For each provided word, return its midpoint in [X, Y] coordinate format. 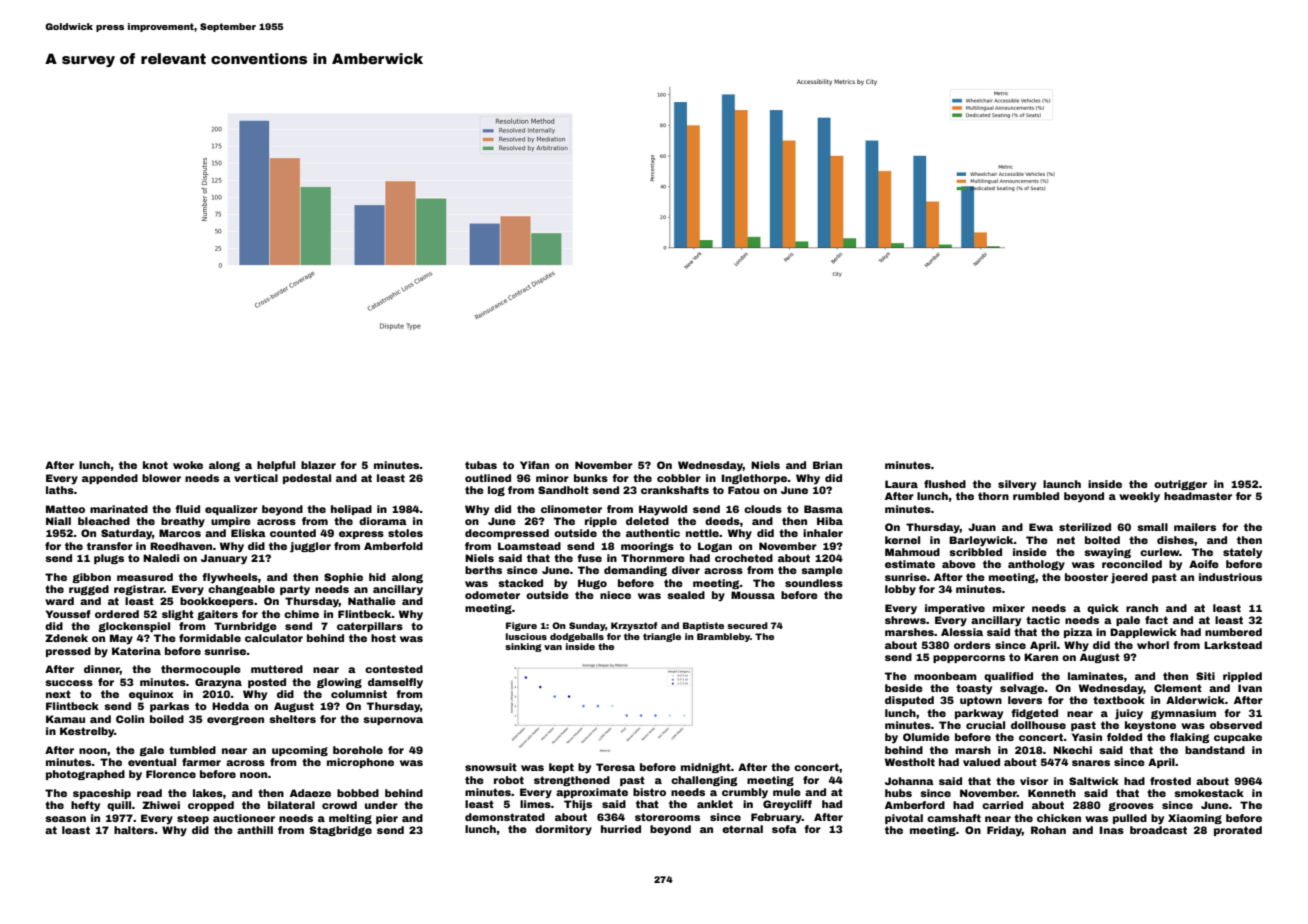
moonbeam [945, 676]
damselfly [395, 683]
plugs [109, 559]
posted [267, 683]
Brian [827, 465]
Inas [1112, 830]
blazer [318, 465]
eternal [742, 829]
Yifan [534, 465]
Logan [715, 547]
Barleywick [981, 541]
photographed [85, 775]
